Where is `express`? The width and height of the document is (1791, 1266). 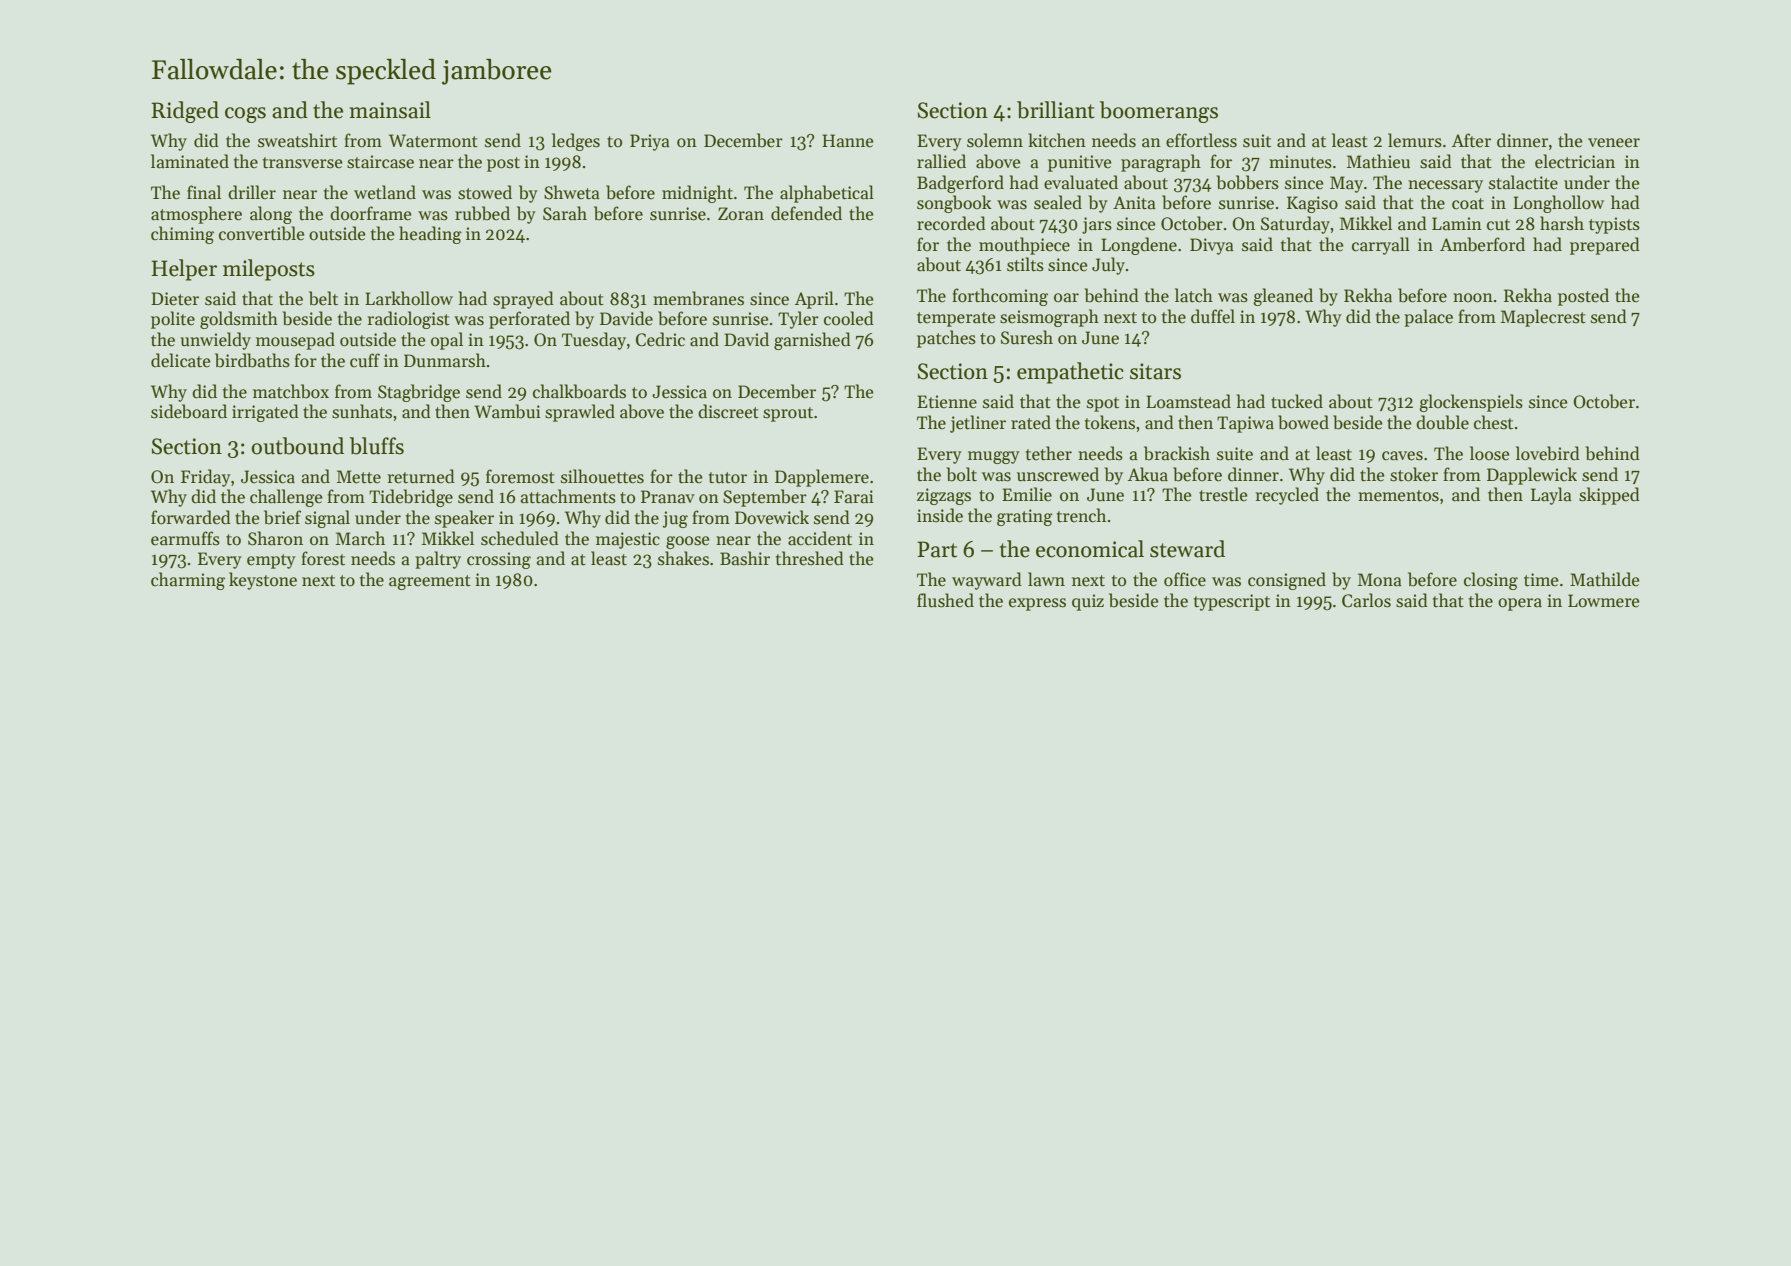
express is located at coordinates (1037, 604).
